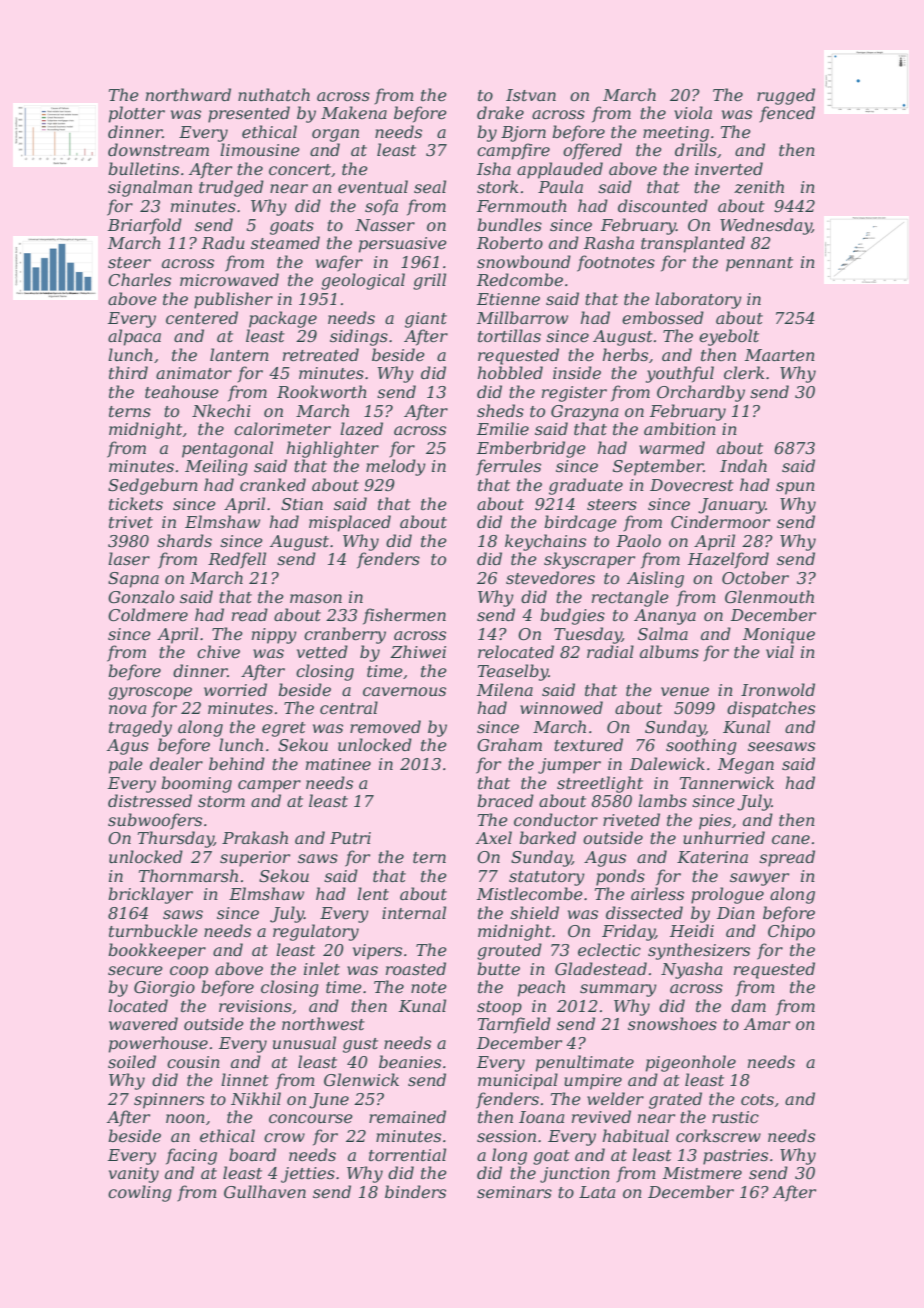  What do you see at coordinates (735, 1157) in the screenshot?
I see `pastries` at bounding box center [735, 1157].
